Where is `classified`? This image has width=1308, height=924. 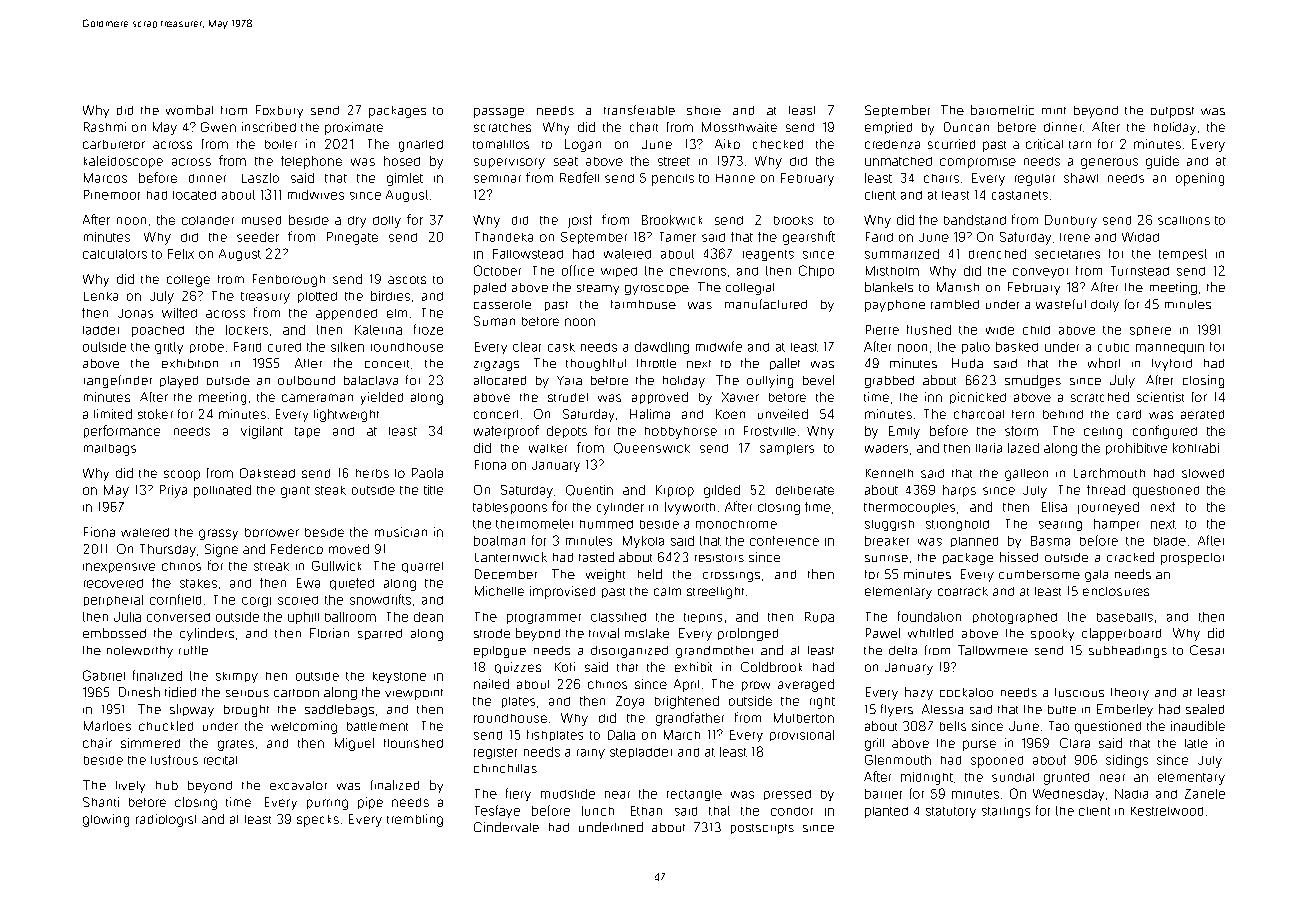 classified is located at coordinates (618, 617).
